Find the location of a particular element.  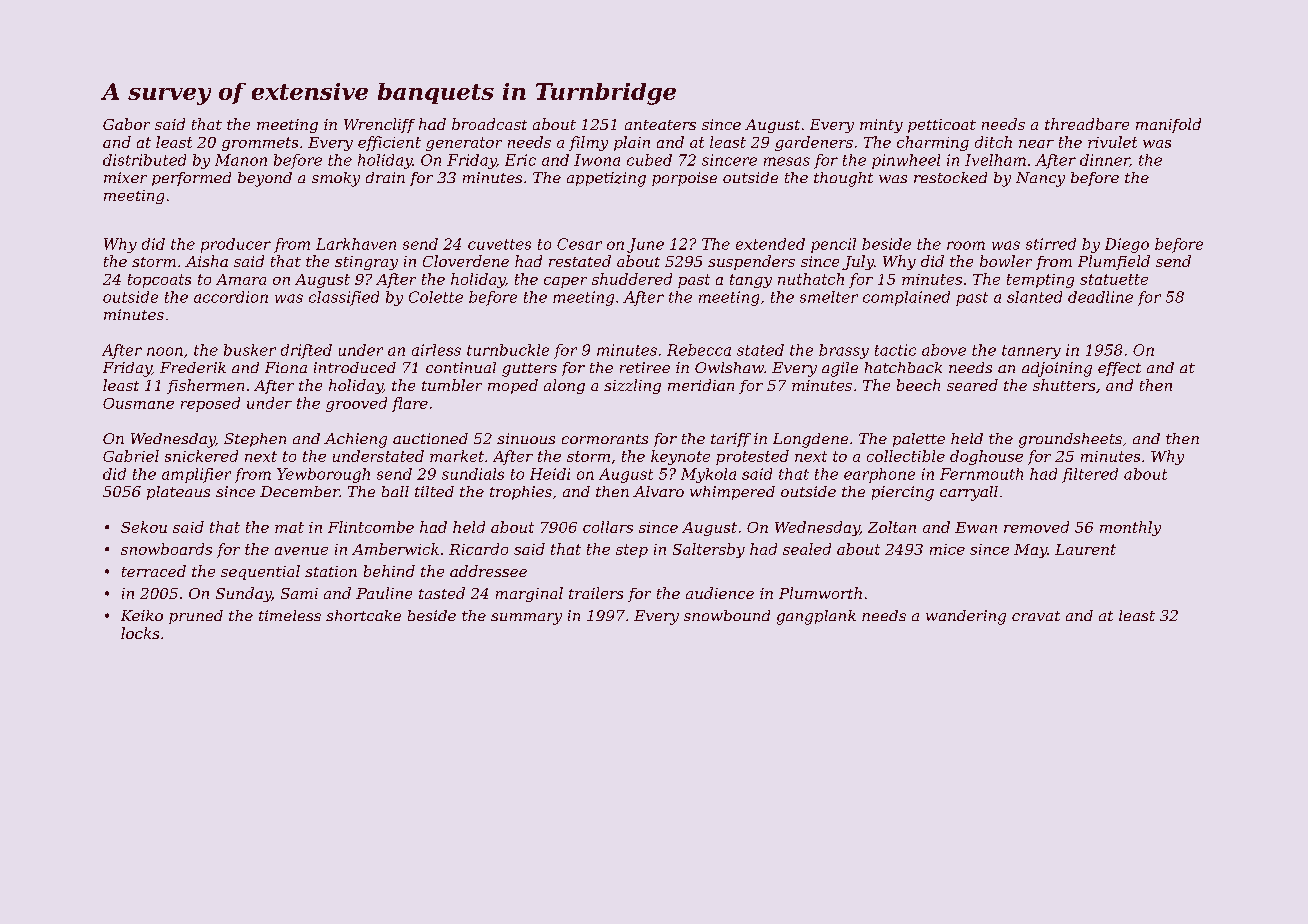

caper is located at coordinates (565, 282).
